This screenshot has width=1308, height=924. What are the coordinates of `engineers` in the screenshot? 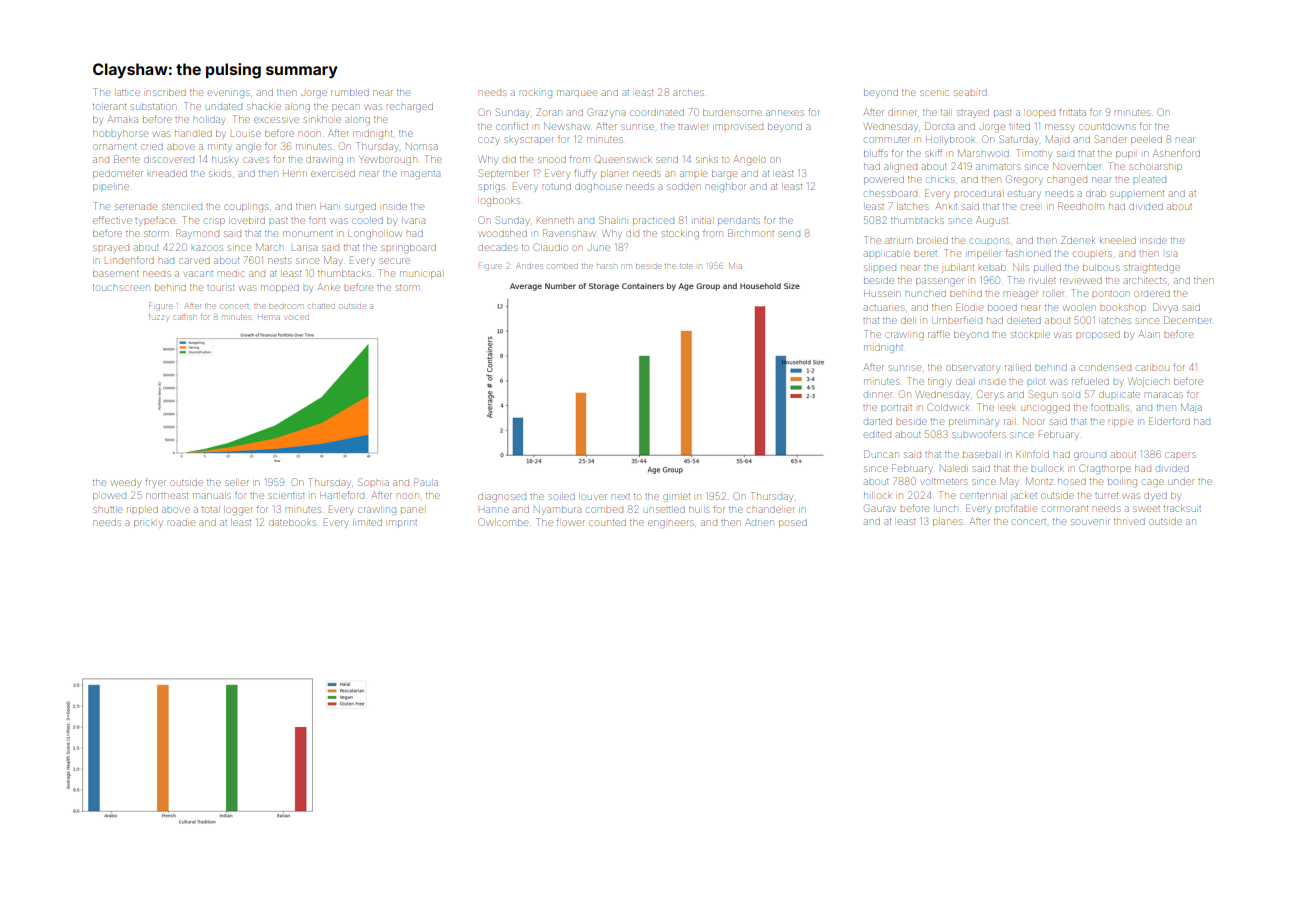 It's located at (670, 524).
